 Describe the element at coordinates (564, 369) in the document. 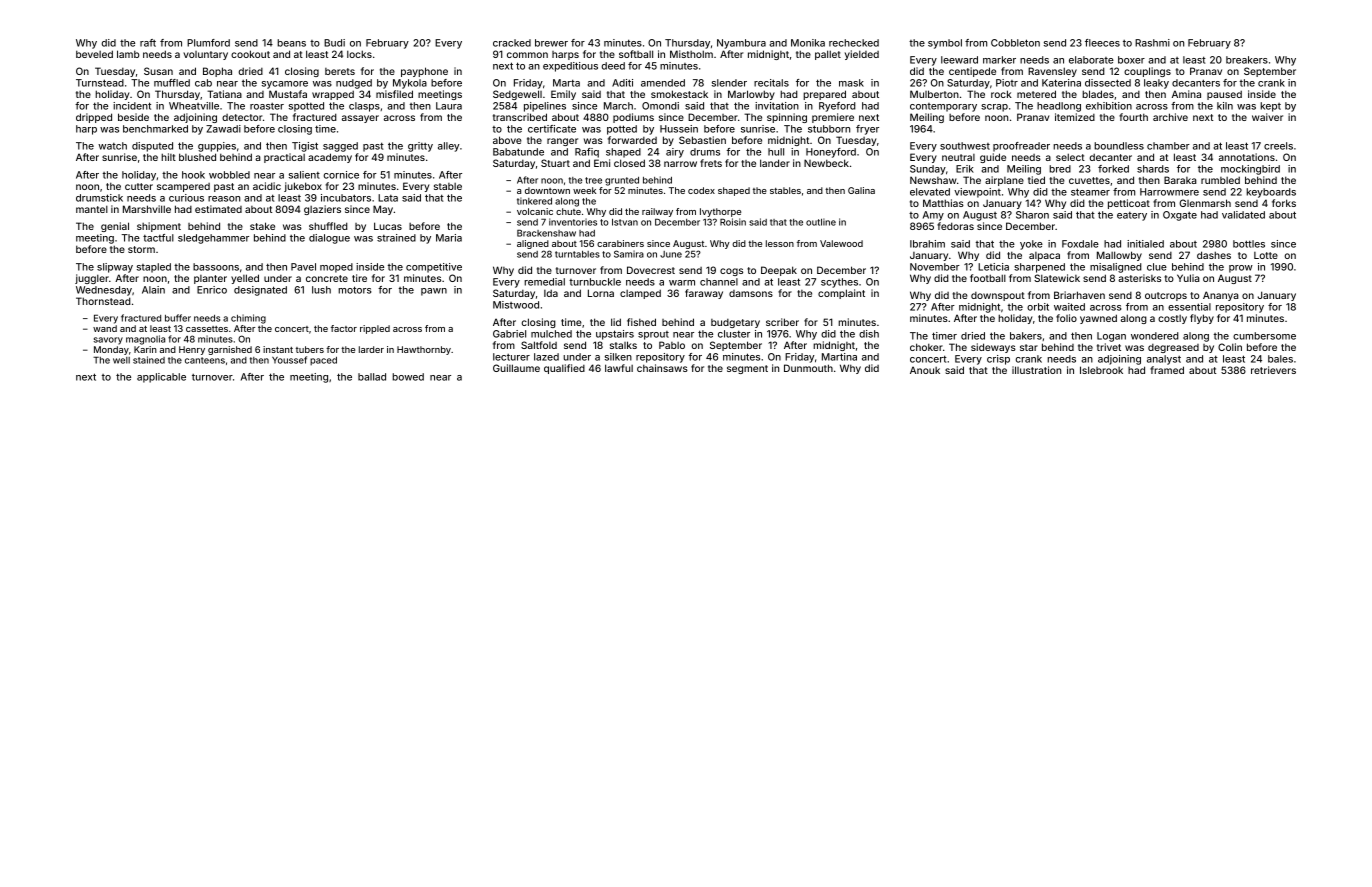

I see `qualified` at that location.
